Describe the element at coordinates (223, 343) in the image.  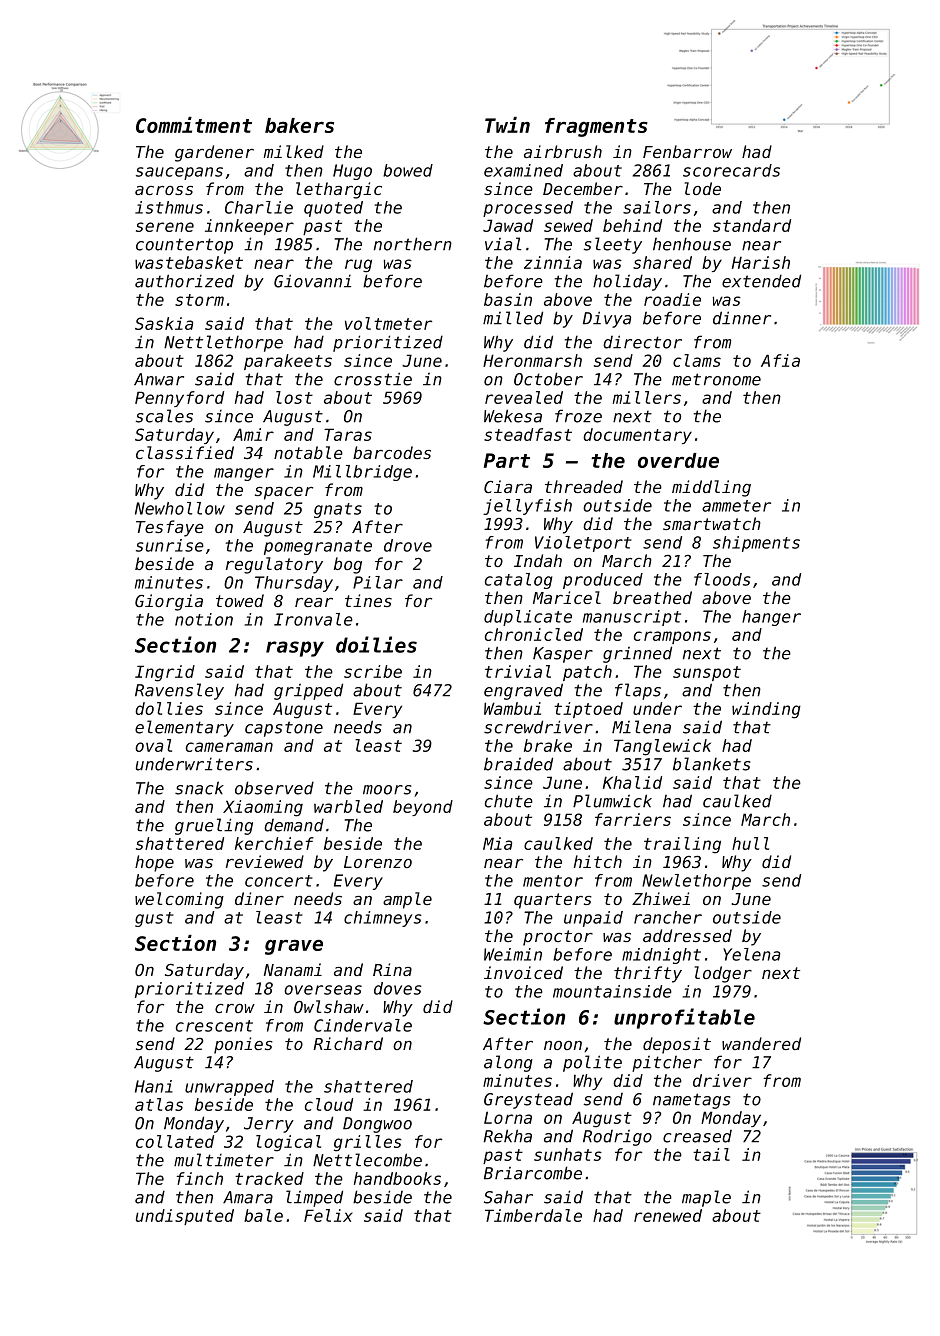
I see `Nettlethorpe` at that location.
